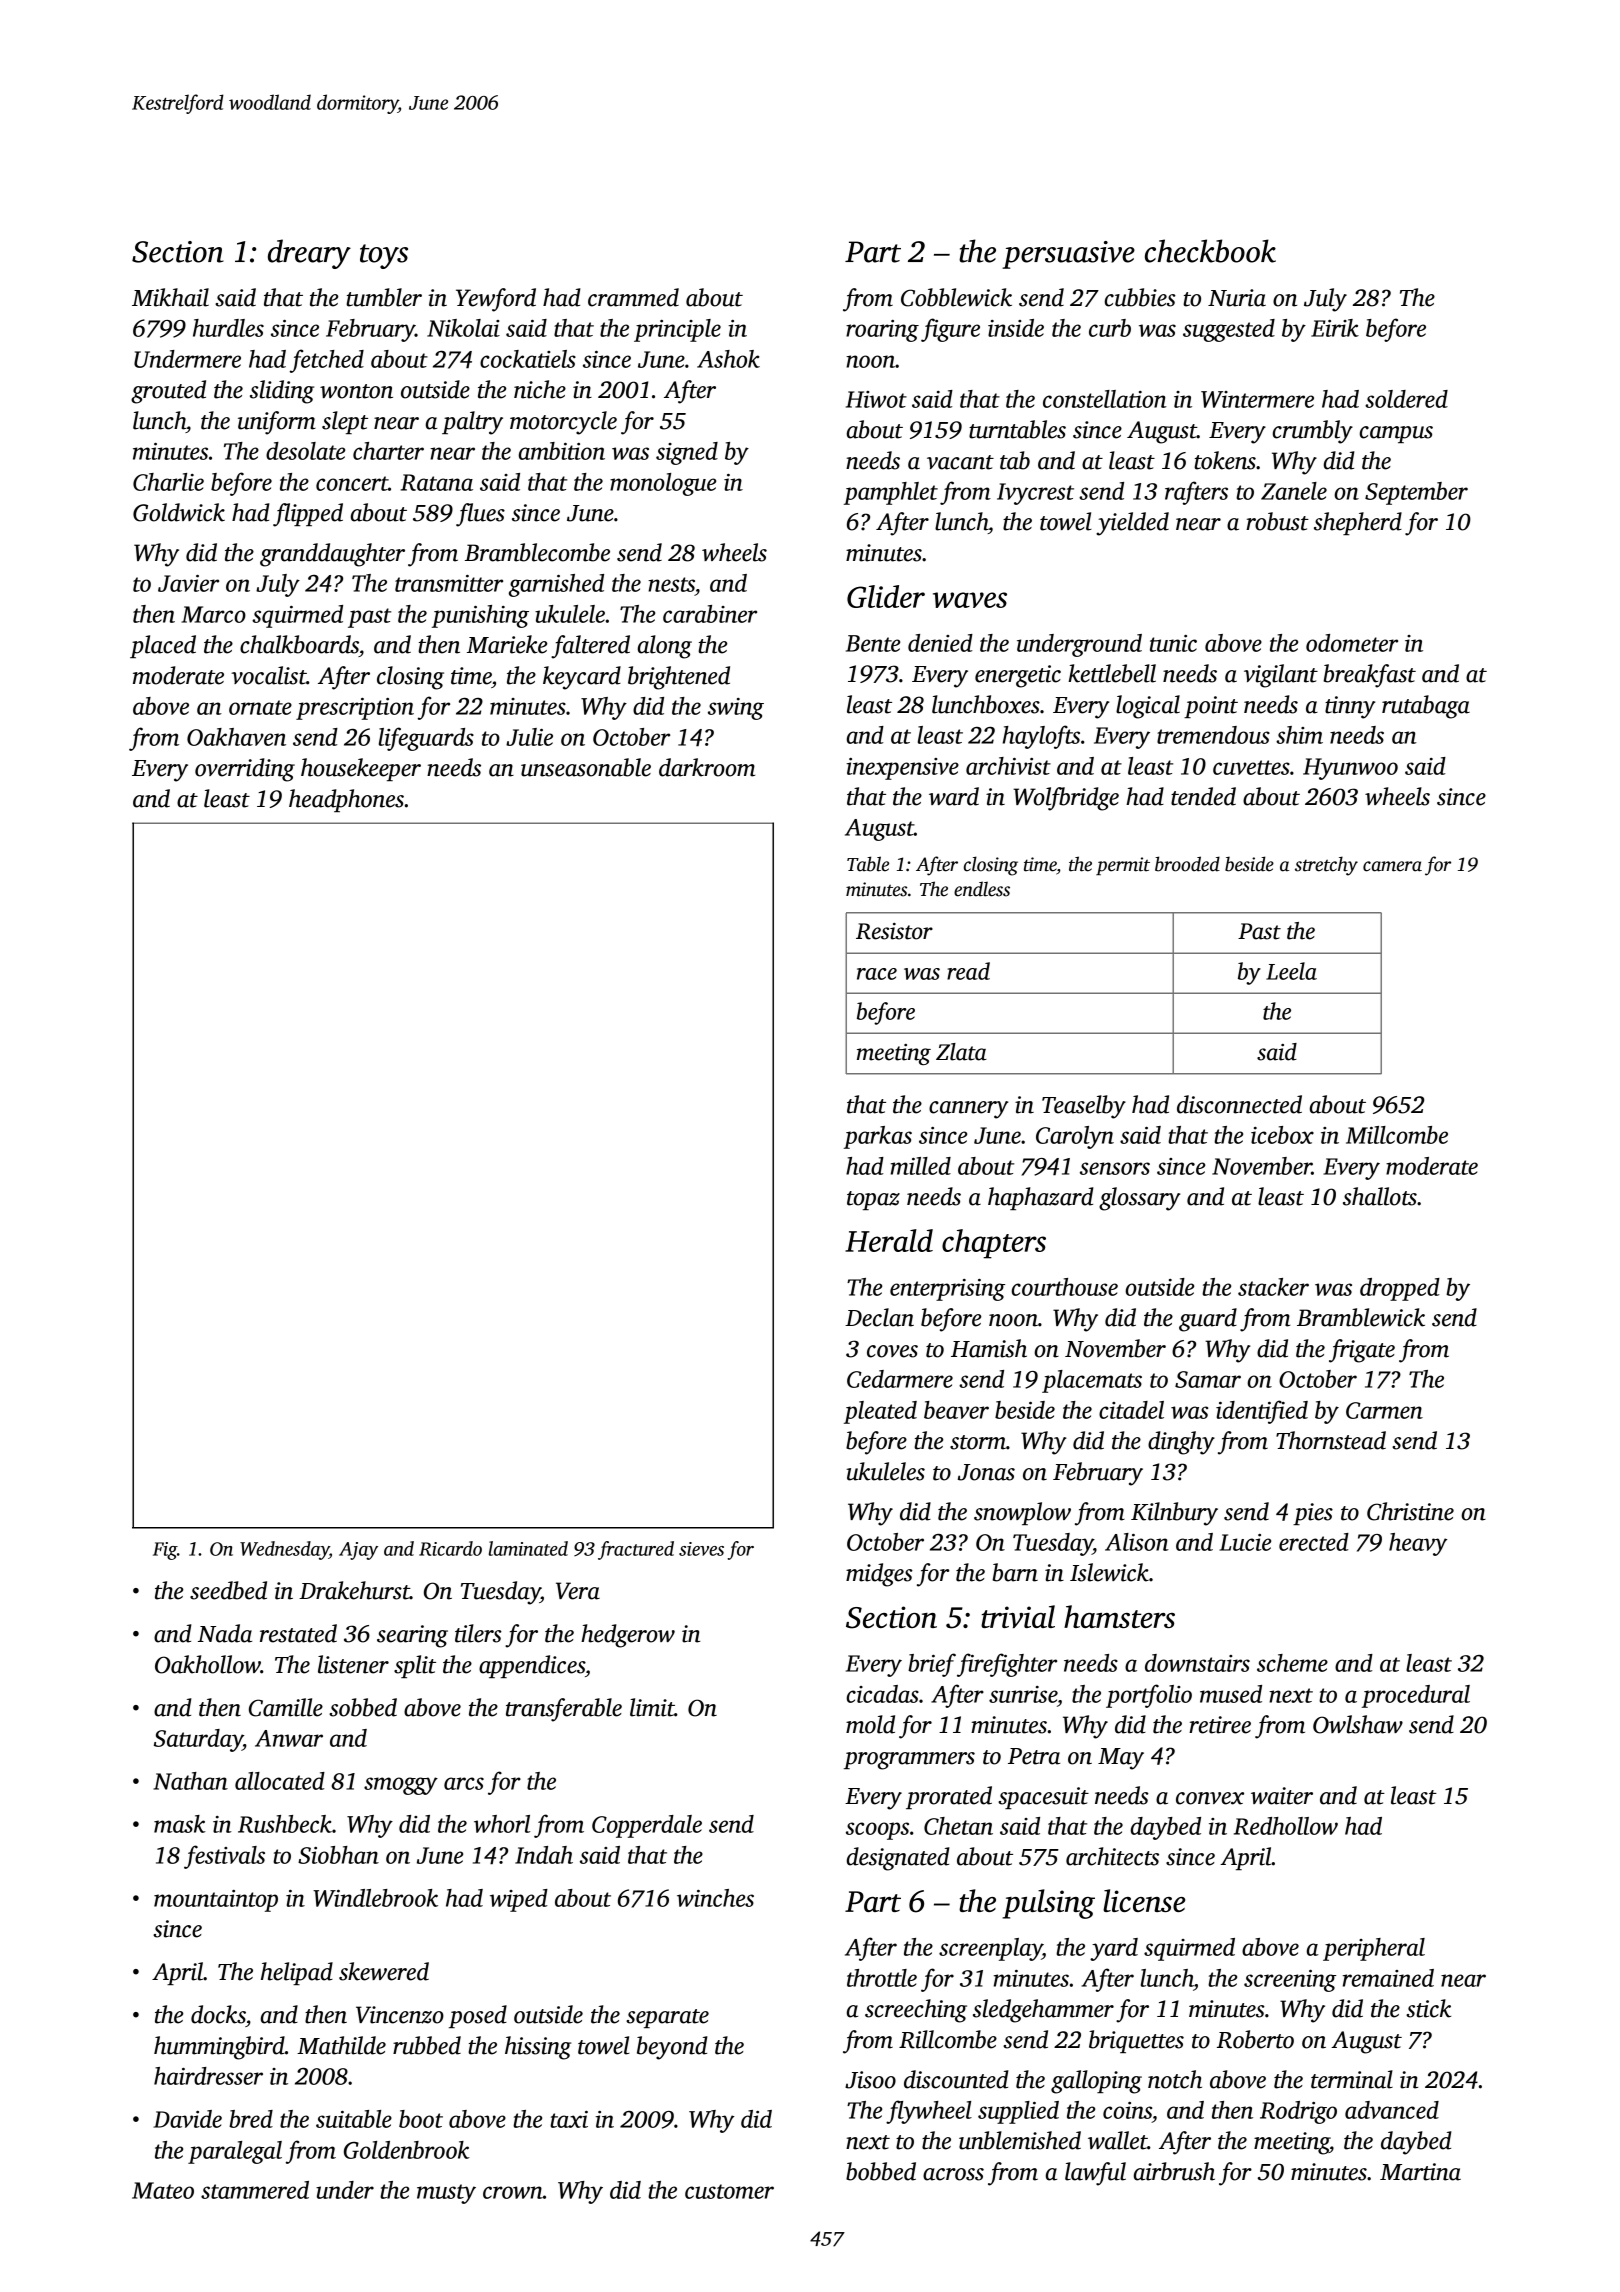 The height and width of the page is (2292, 1620). I want to click on tended, so click(1203, 796).
